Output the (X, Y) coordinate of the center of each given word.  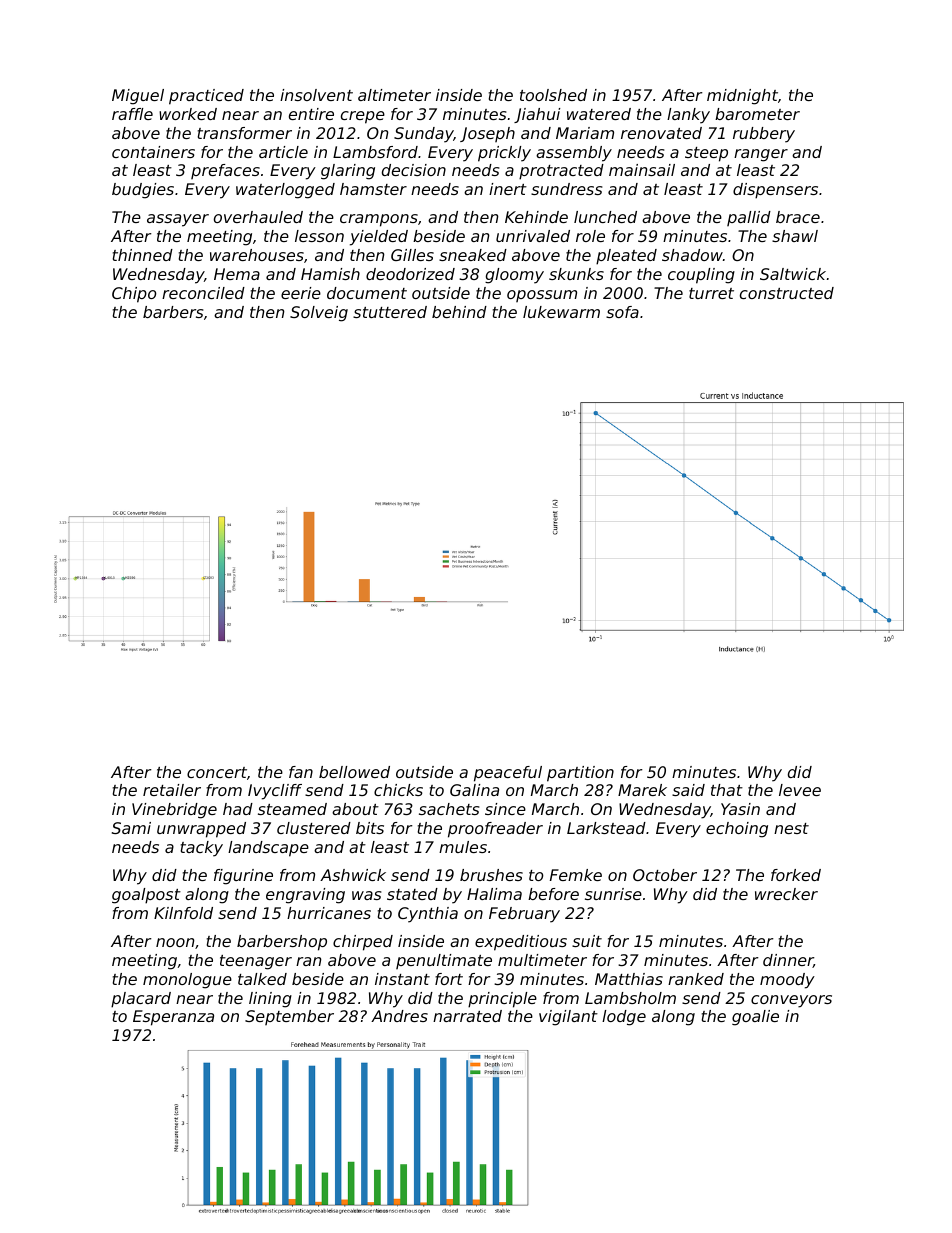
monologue (187, 981)
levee (800, 790)
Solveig (319, 314)
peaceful (508, 774)
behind (459, 312)
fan (301, 772)
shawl (795, 236)
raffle (132, 114)
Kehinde (536, 217)
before (553, 894)
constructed (787, 293)
